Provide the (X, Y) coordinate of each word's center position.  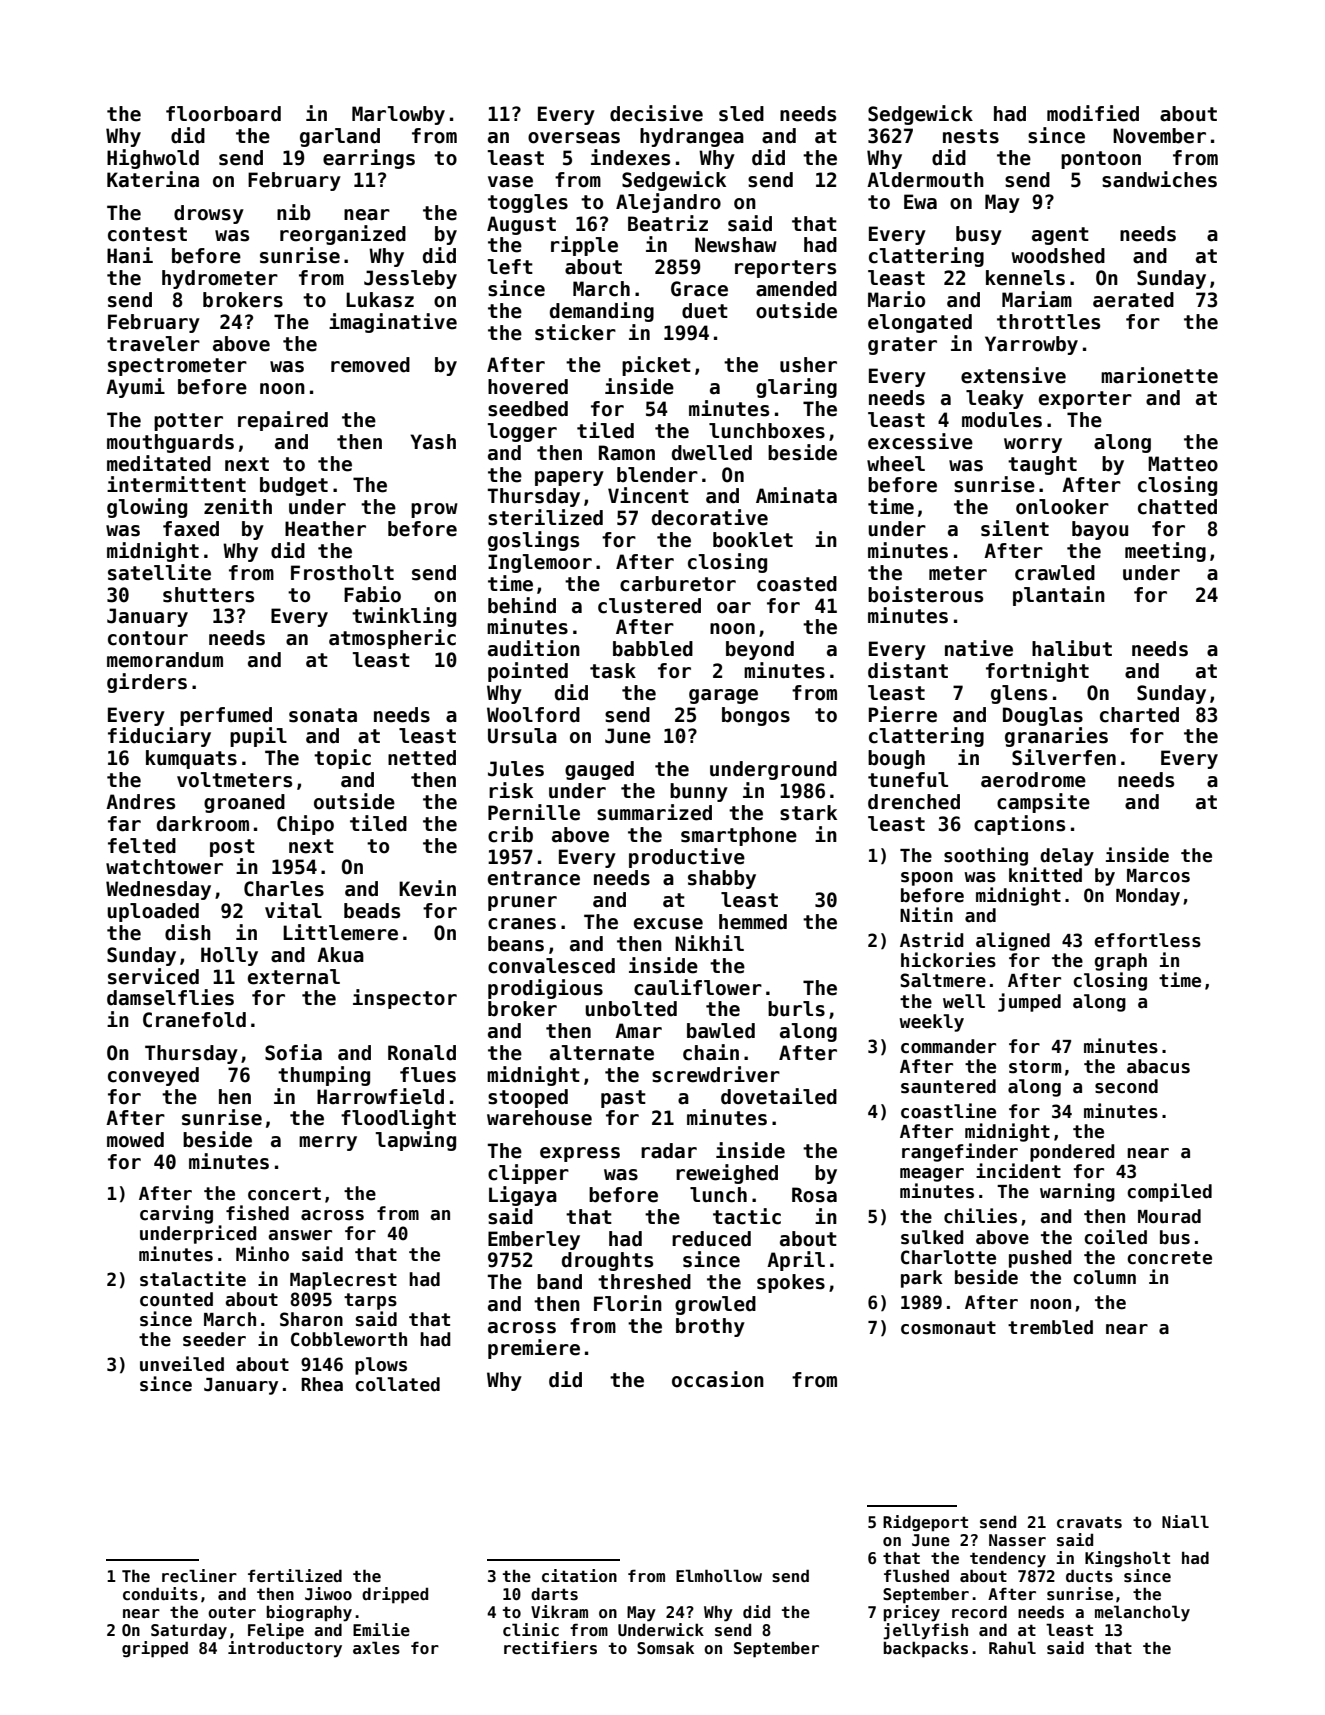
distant (908, 670)
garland (340, 137)
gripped (155, 1649)
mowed (135, 1140)
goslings (533, 541)
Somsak (665, 1648)
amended (796, 289)
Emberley (534, 1240)
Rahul (1012, 1647)
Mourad (1169, 1216)
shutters (208, 595)
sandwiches (1159, 179)
